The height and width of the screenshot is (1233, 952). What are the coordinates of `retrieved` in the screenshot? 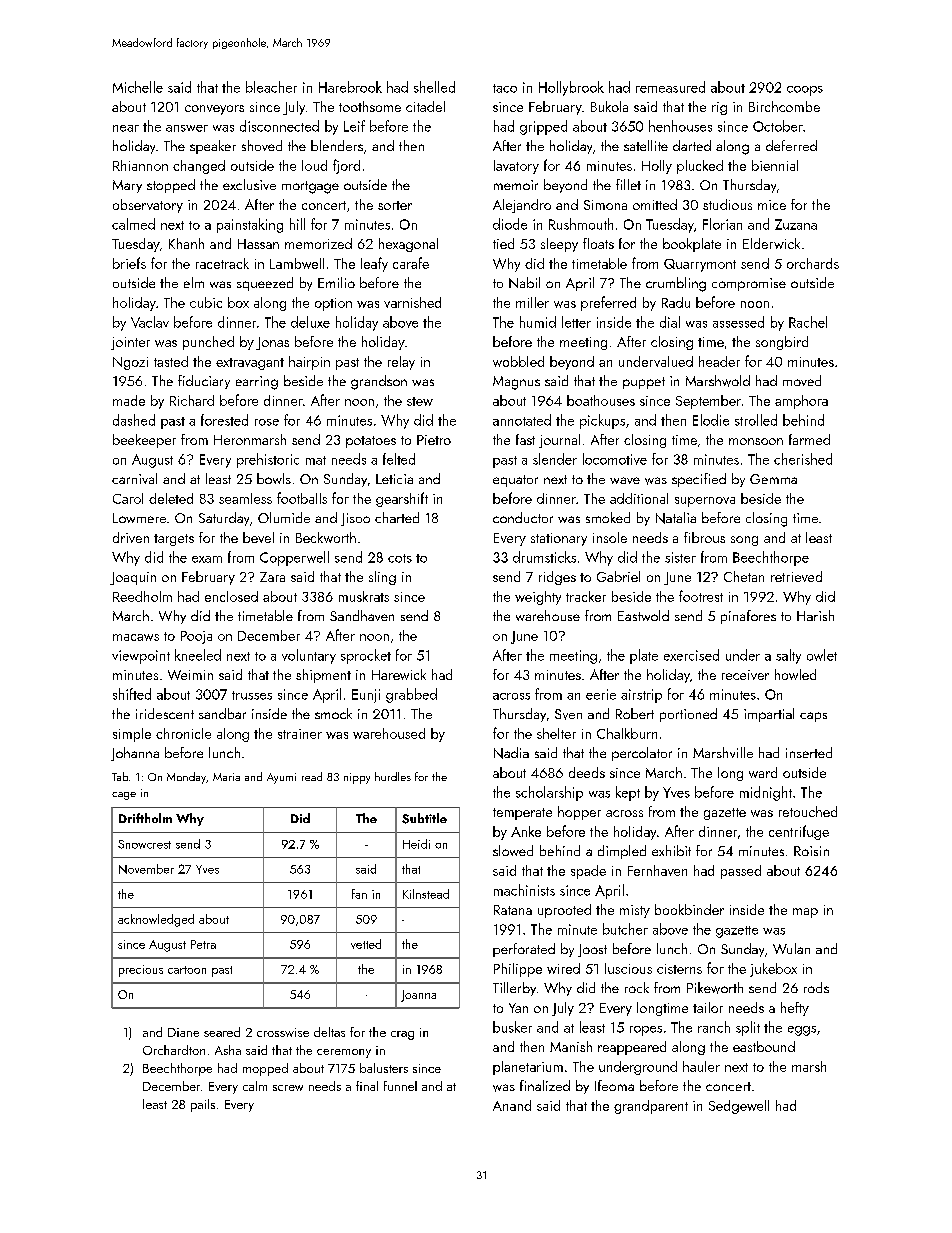 It's located at (796, 576).
